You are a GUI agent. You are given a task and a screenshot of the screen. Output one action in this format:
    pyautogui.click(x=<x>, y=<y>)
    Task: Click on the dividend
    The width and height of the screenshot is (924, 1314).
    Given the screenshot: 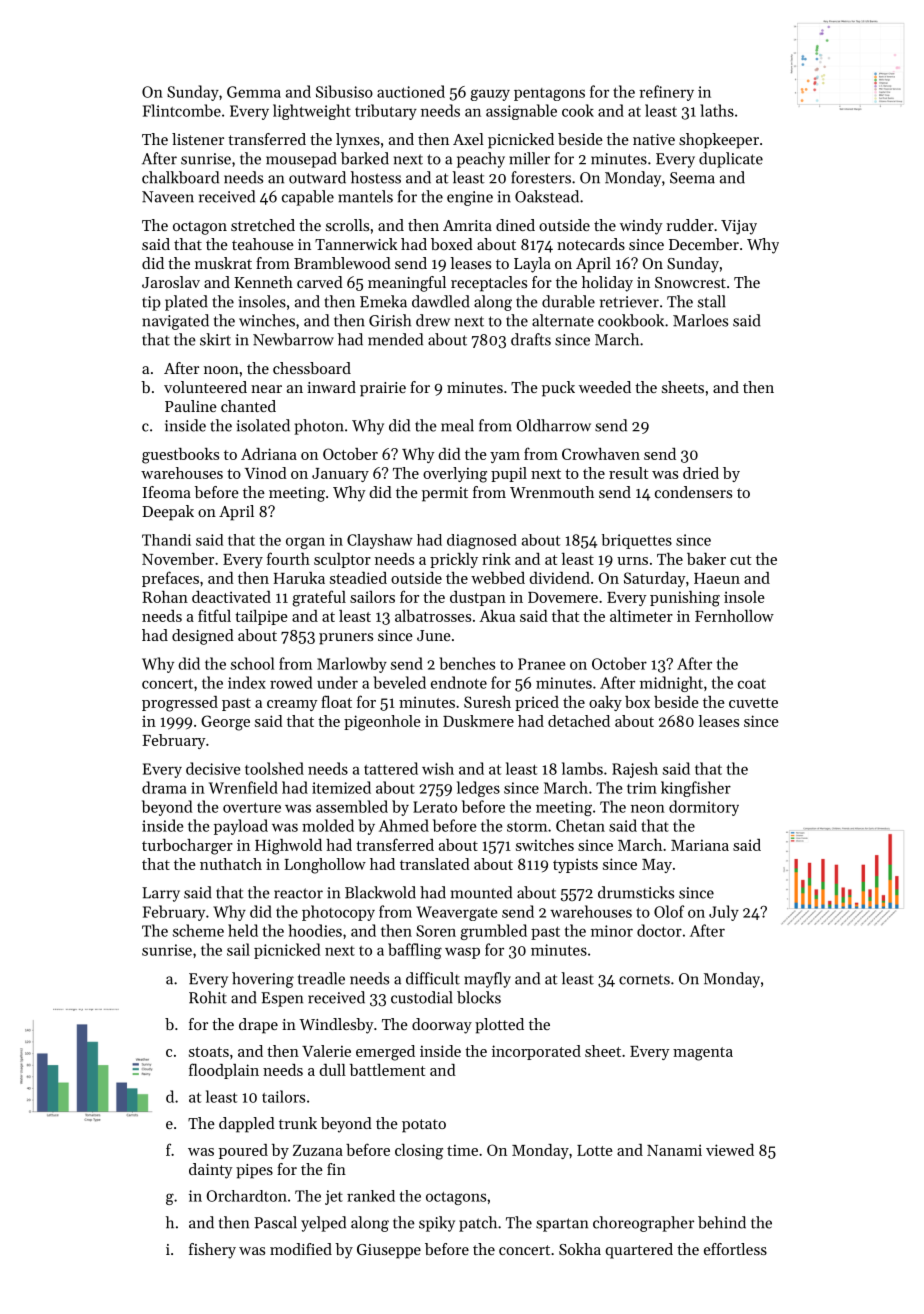 What is the action you would take?
    pyautogui.click(x=559, y=578)
